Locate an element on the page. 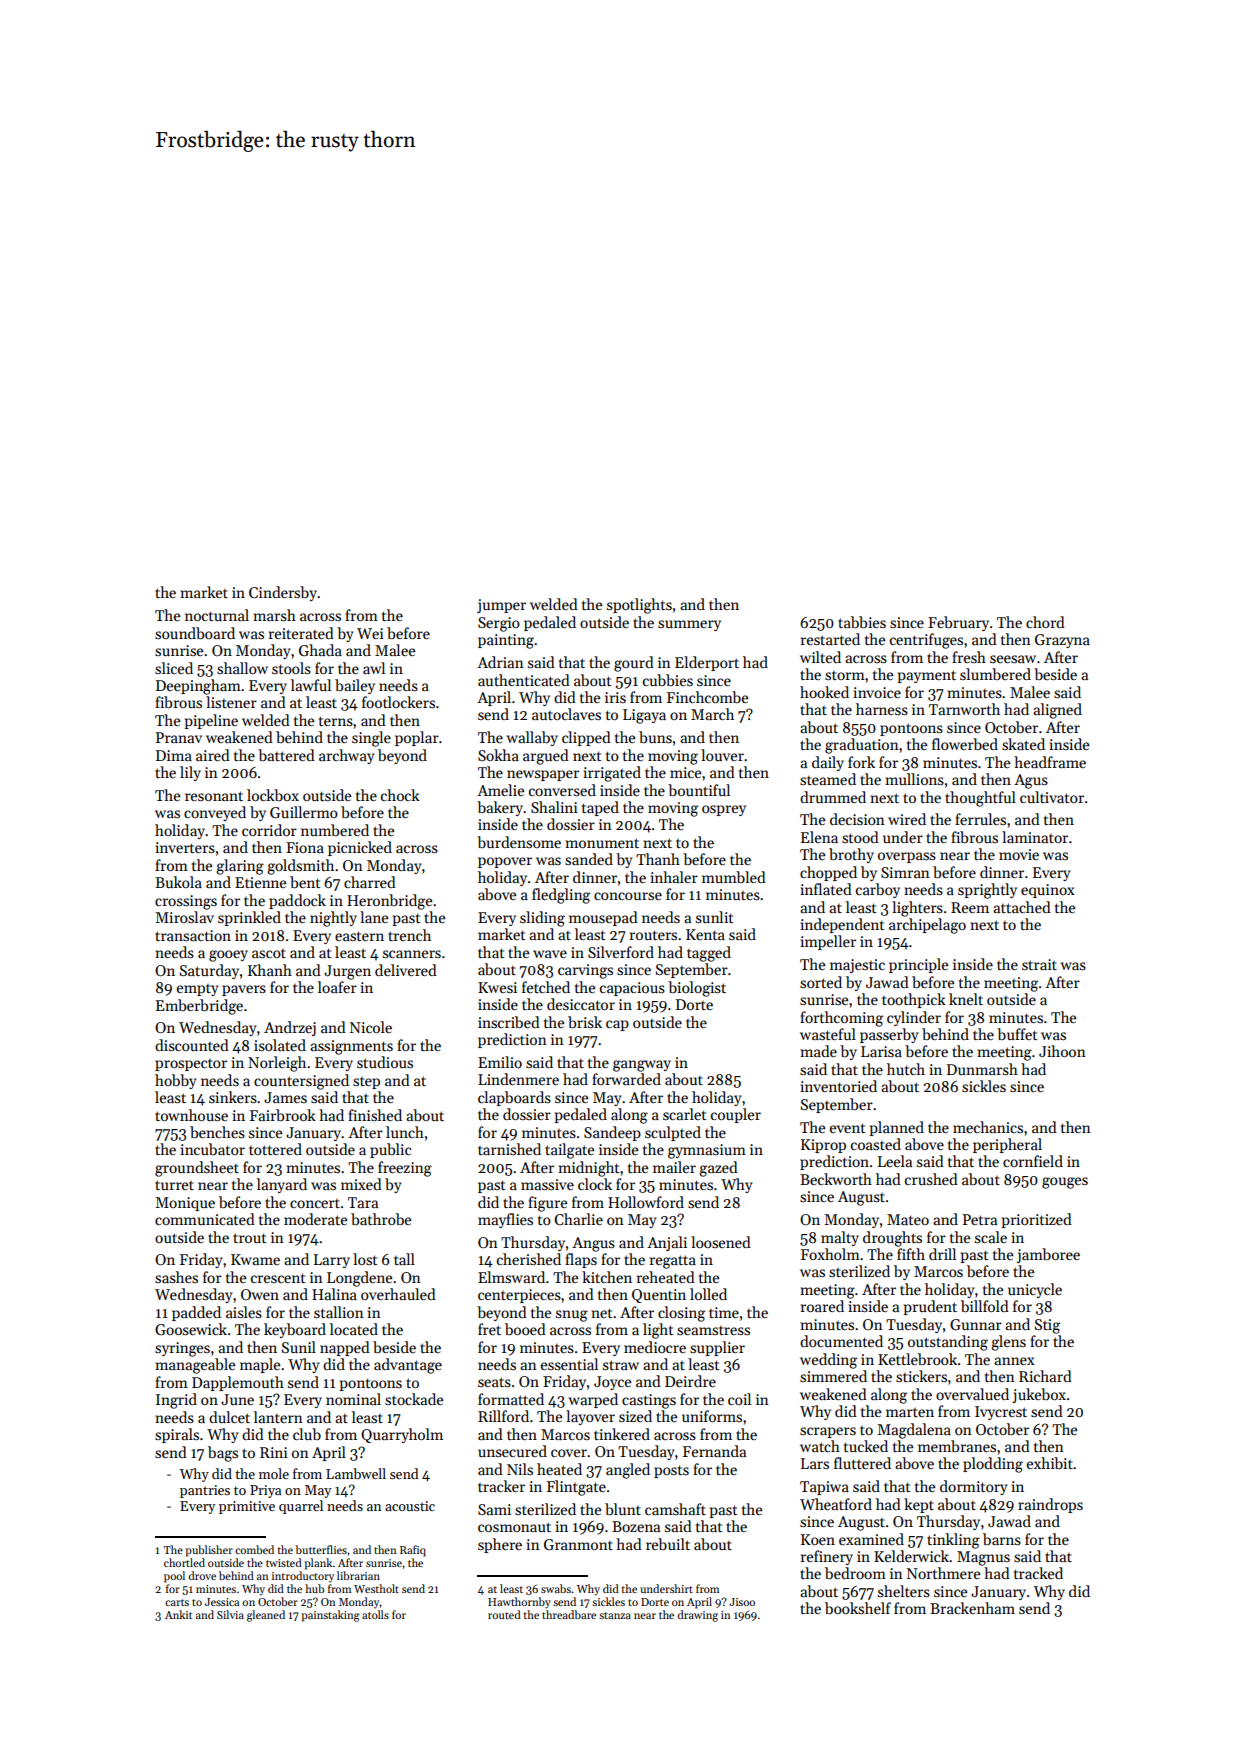  Anjali is located at coordinates (667, 1243).
